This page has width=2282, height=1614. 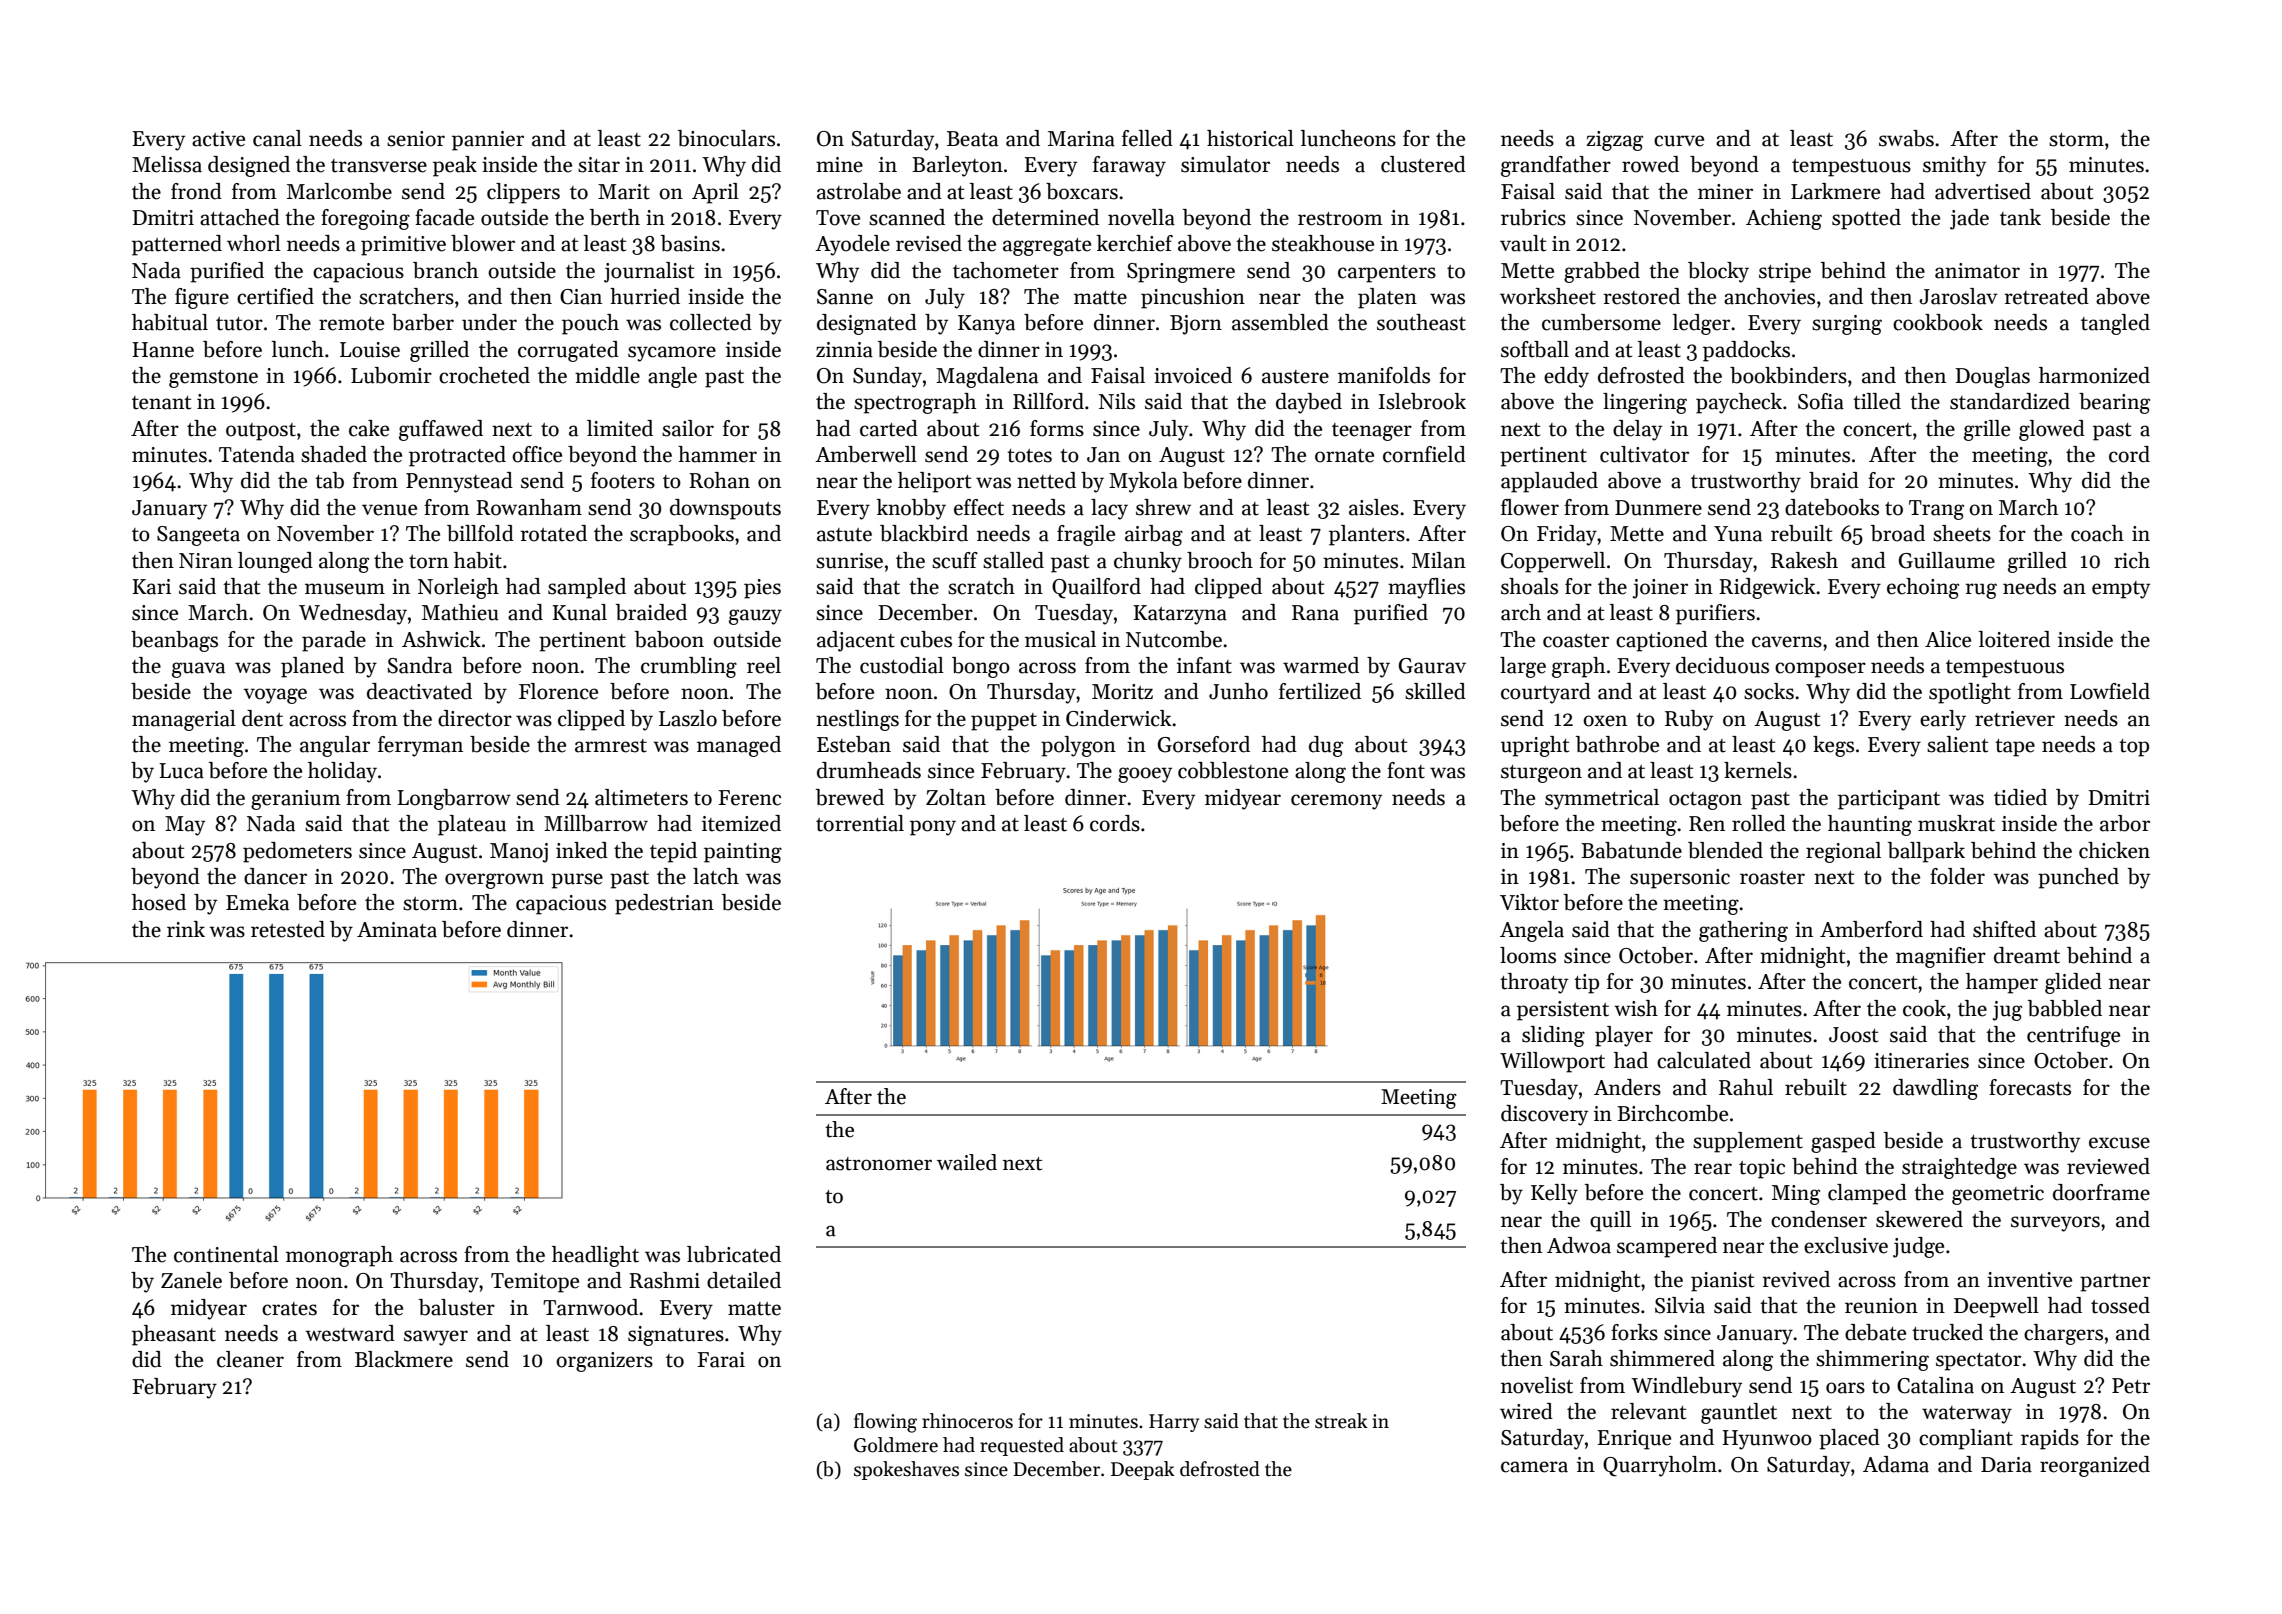 What do you see at coordinates (163, 350) in the page?
I see `Hanne` at bounding box center [163, 350].
